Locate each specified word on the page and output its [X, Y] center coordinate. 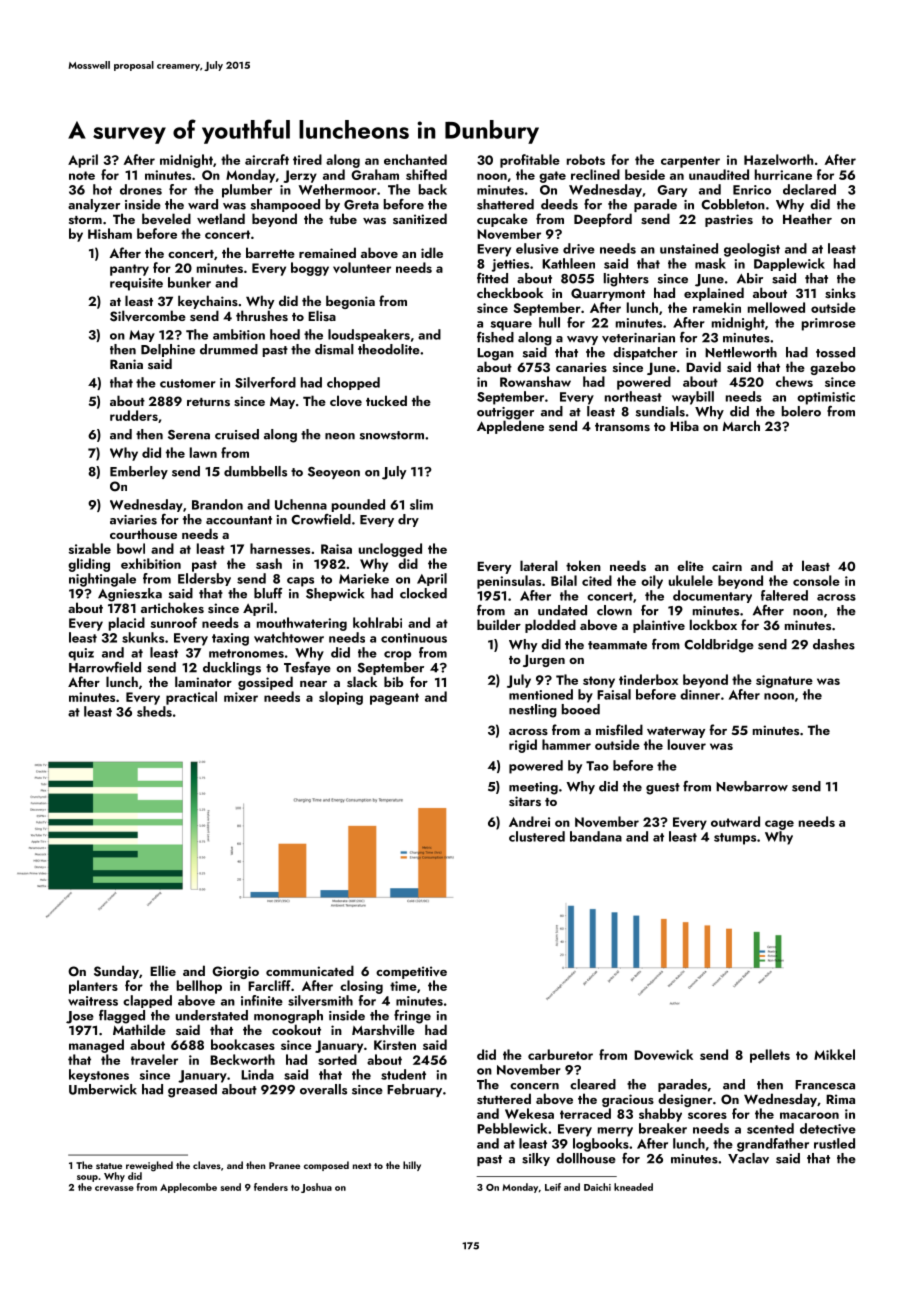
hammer [566, 744]
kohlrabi [377, 622]
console [816, 580]
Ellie [163, 970]
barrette [270, 252]
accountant [239, 520]
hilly [412, 1166]
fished [495, 337]
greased [192, 1091]
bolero [801, 411]
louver [687, 744]
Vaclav [748, 1158]
